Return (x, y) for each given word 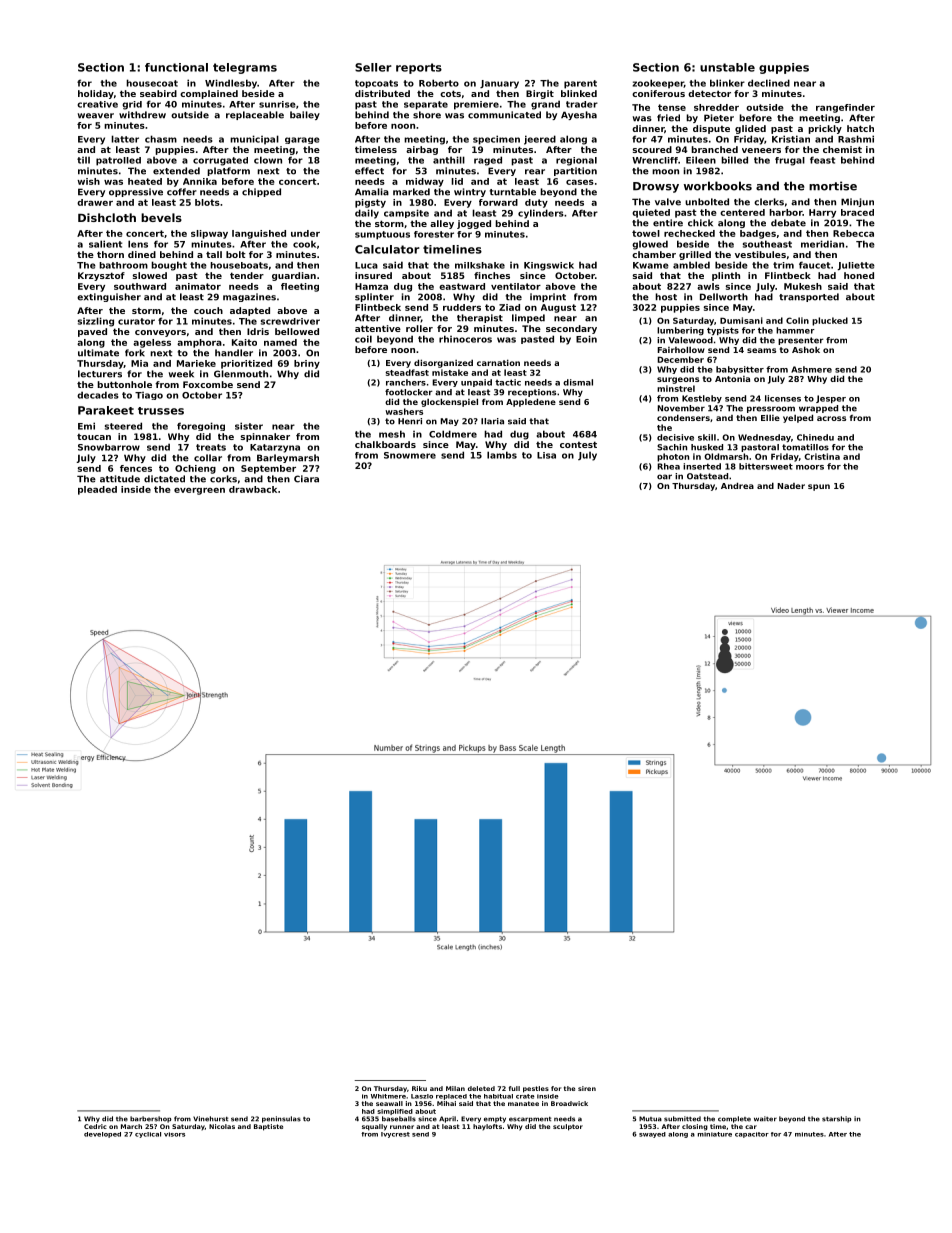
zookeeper (658, 84)
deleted (481, 1088)
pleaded (97, 490)
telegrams (245, 68)
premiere (476, 105)
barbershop (151, 1119)
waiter (765, 1119)
